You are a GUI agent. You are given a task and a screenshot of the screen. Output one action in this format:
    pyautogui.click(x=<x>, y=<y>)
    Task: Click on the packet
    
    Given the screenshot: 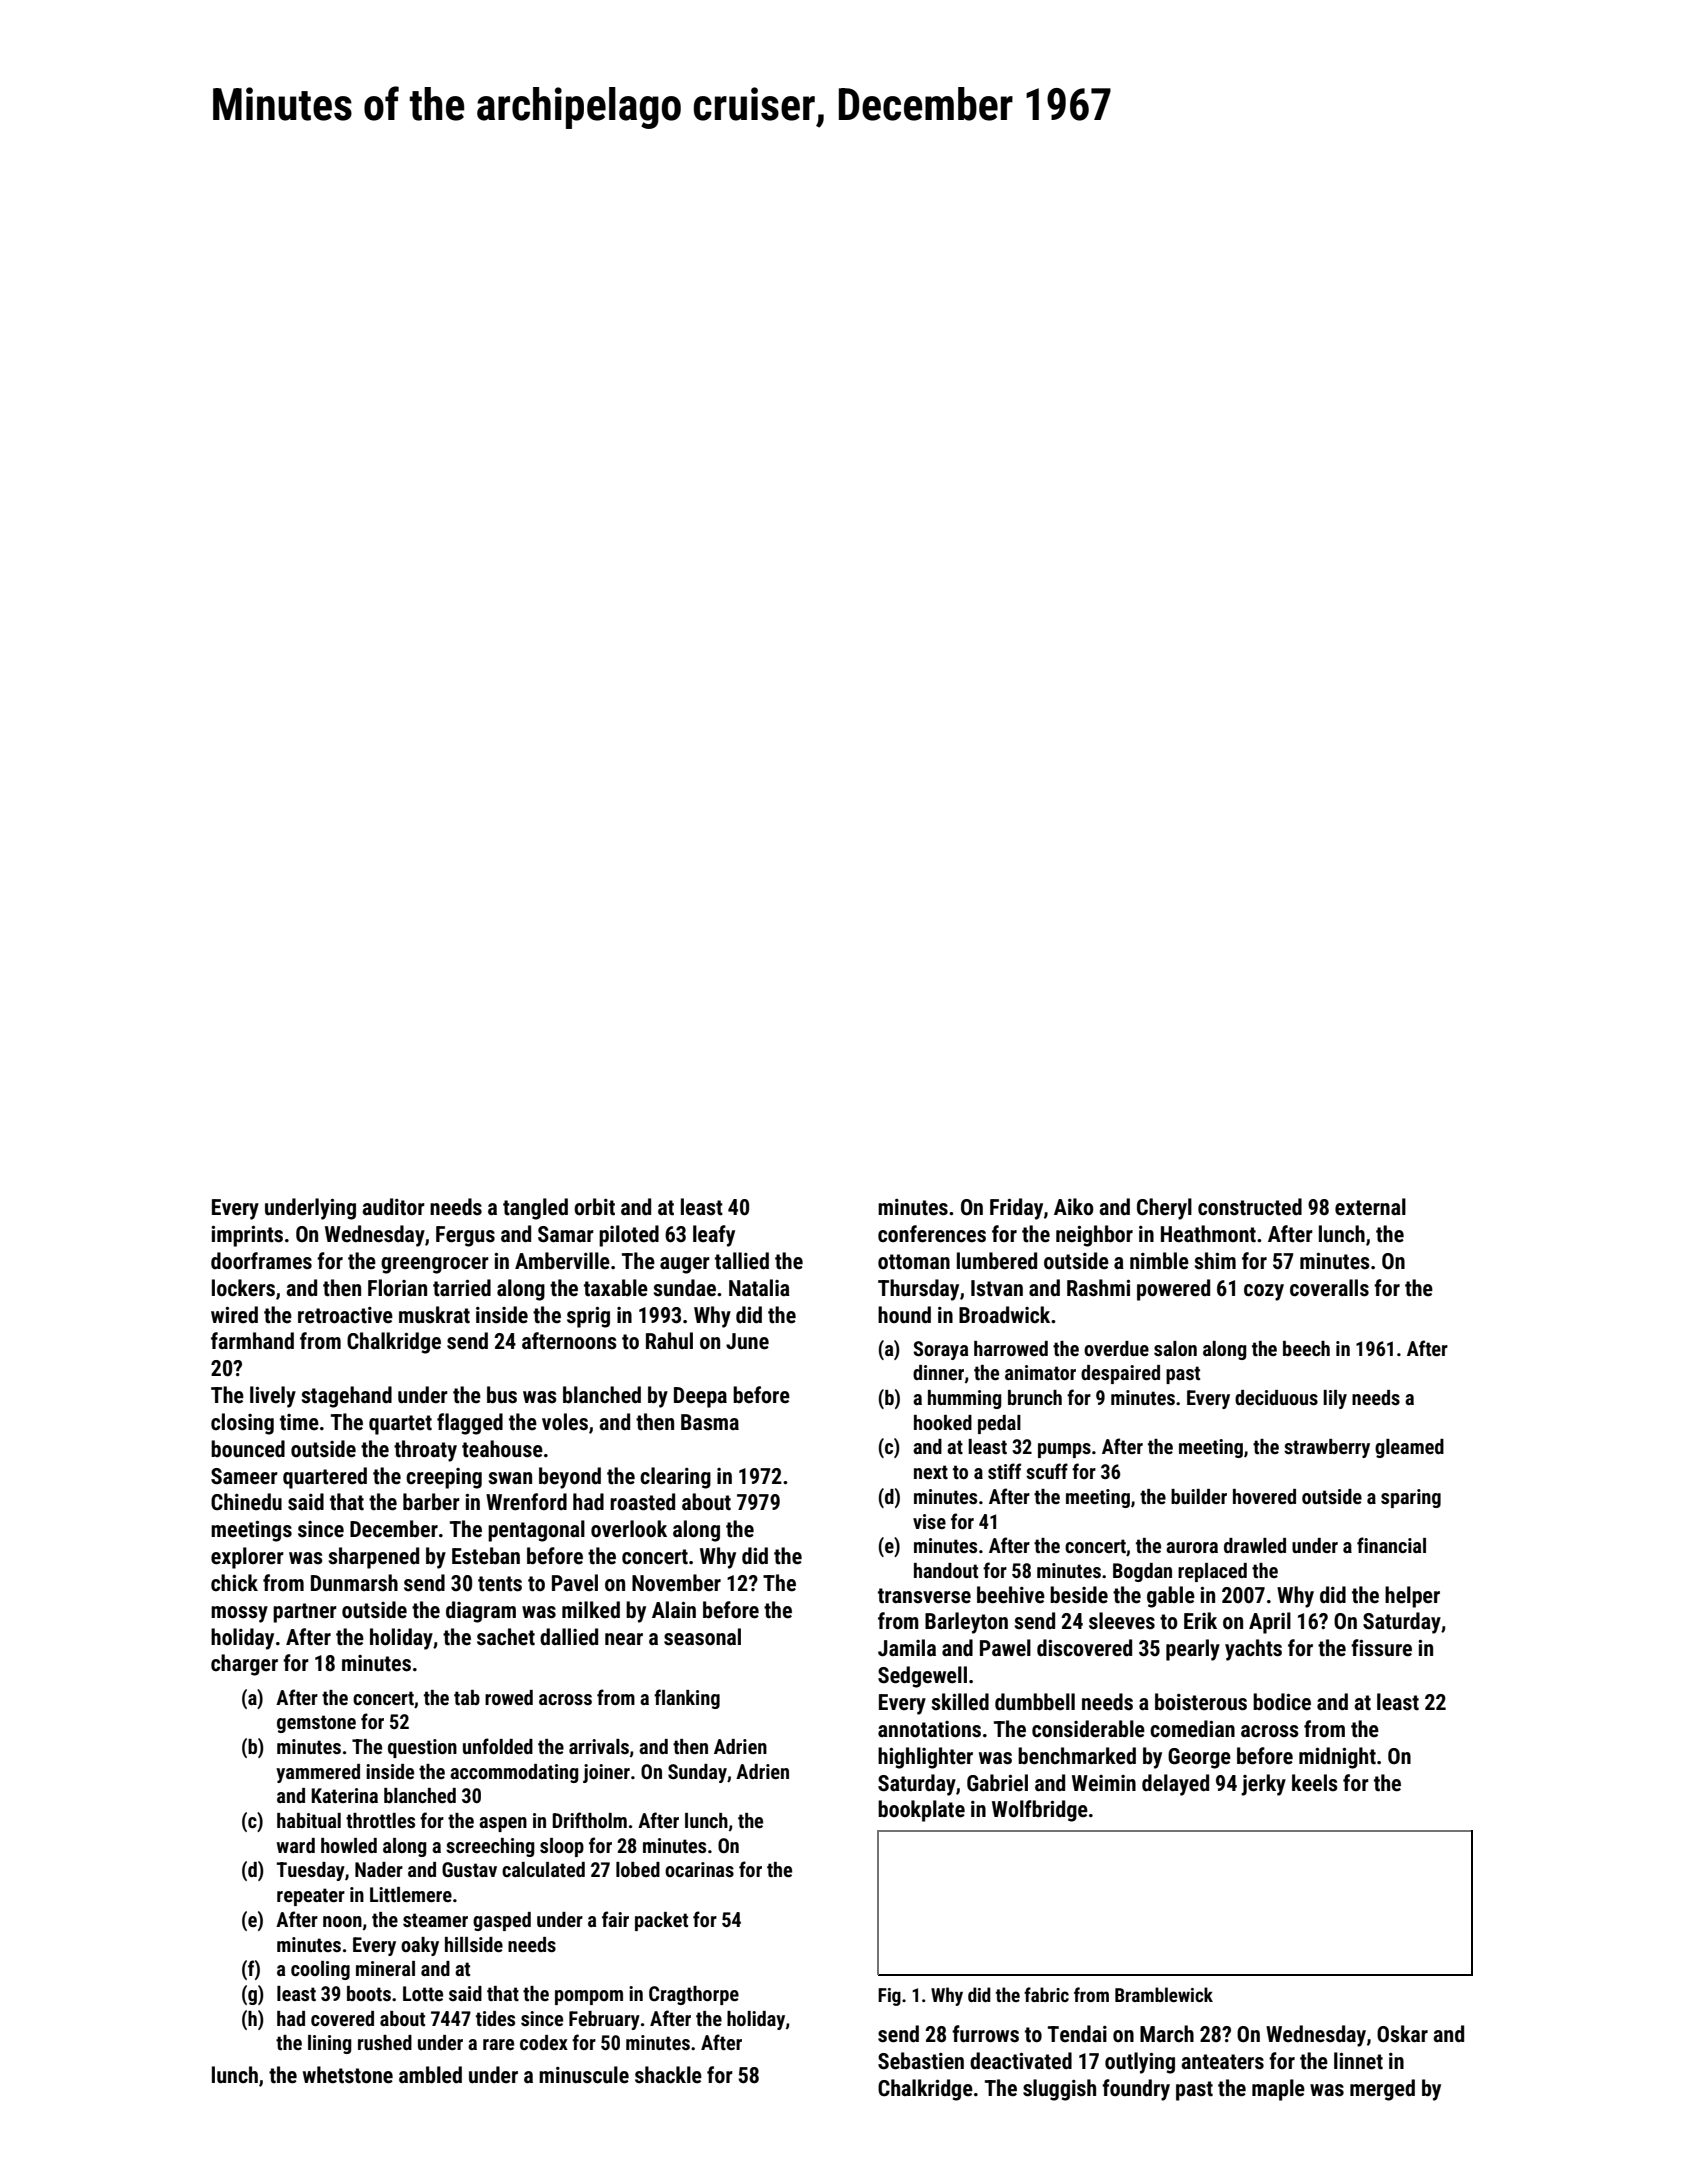 What is the action you would take?
    pyautogui.click(x=661, y=1921)
